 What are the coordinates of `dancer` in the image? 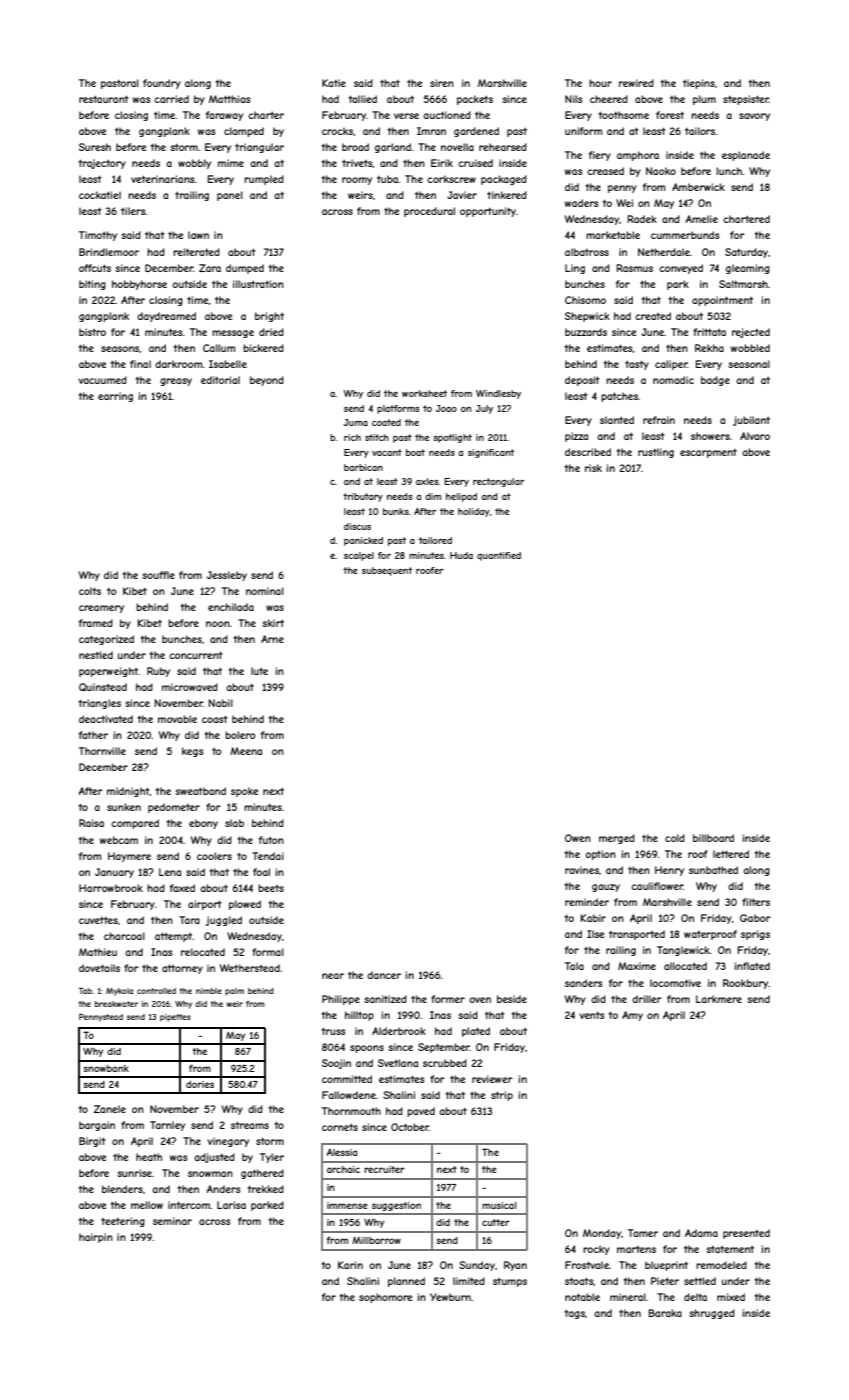 It's located at (384, 975).
